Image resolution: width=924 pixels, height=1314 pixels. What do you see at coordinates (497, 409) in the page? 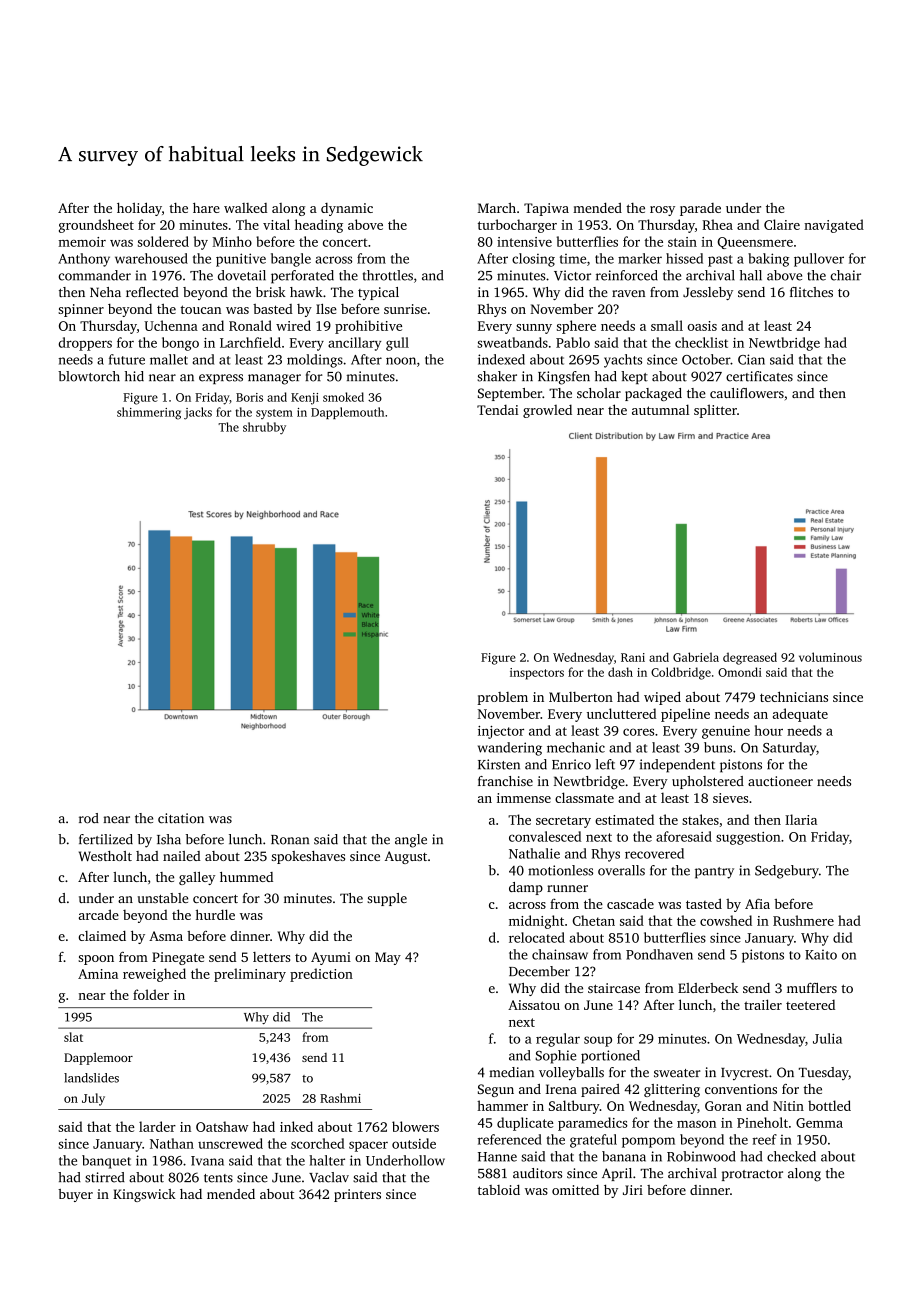
I see `Tendai` at bounding box center [497, 409].
